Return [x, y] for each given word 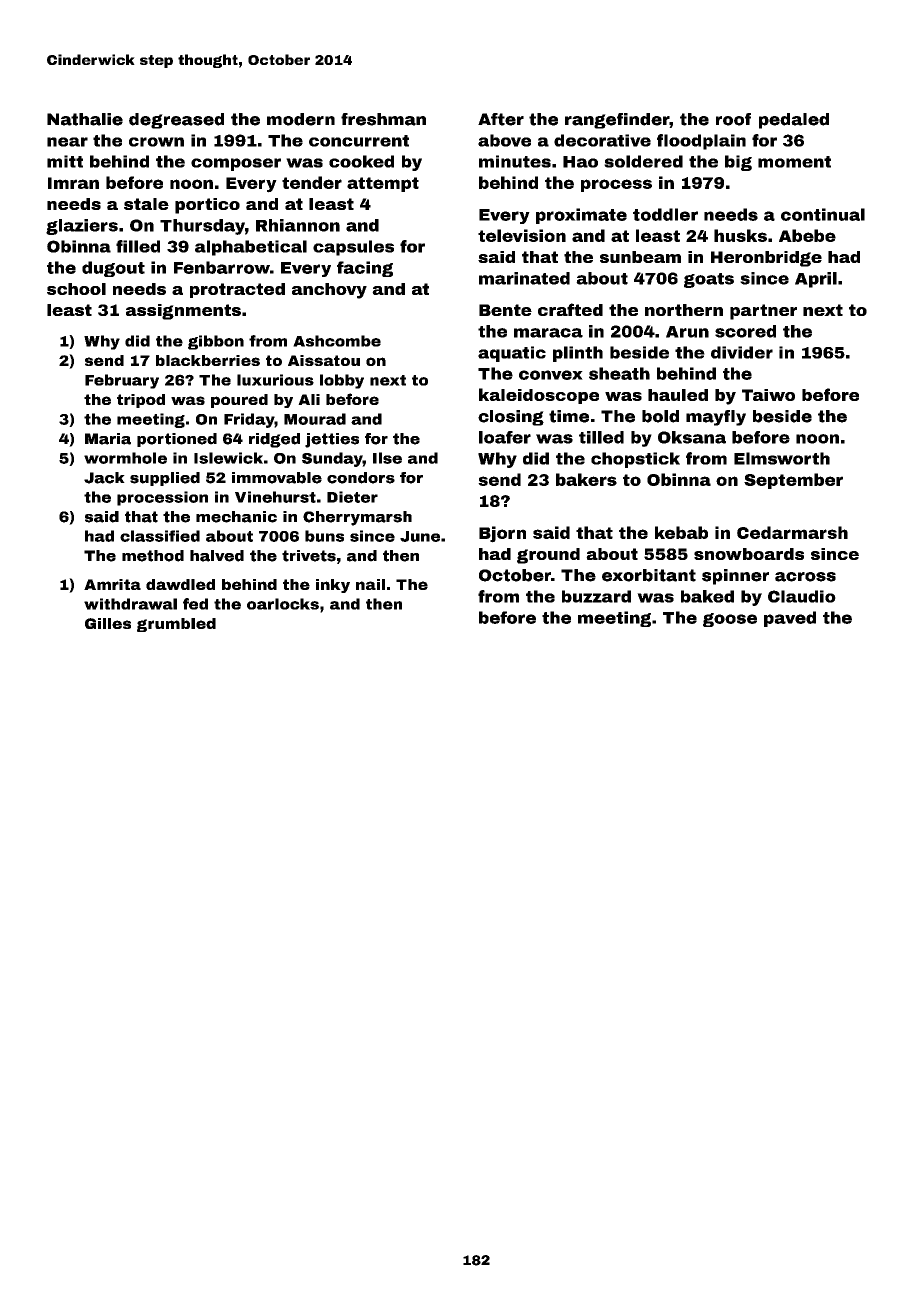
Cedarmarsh [792, 532]
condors [361, 478]
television [522, 235]
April [816, 280]
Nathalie [85, 119]
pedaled [794, 121]
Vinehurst [275, 497]
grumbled [176, 625]
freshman [383, 119]
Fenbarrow [222, 267]
